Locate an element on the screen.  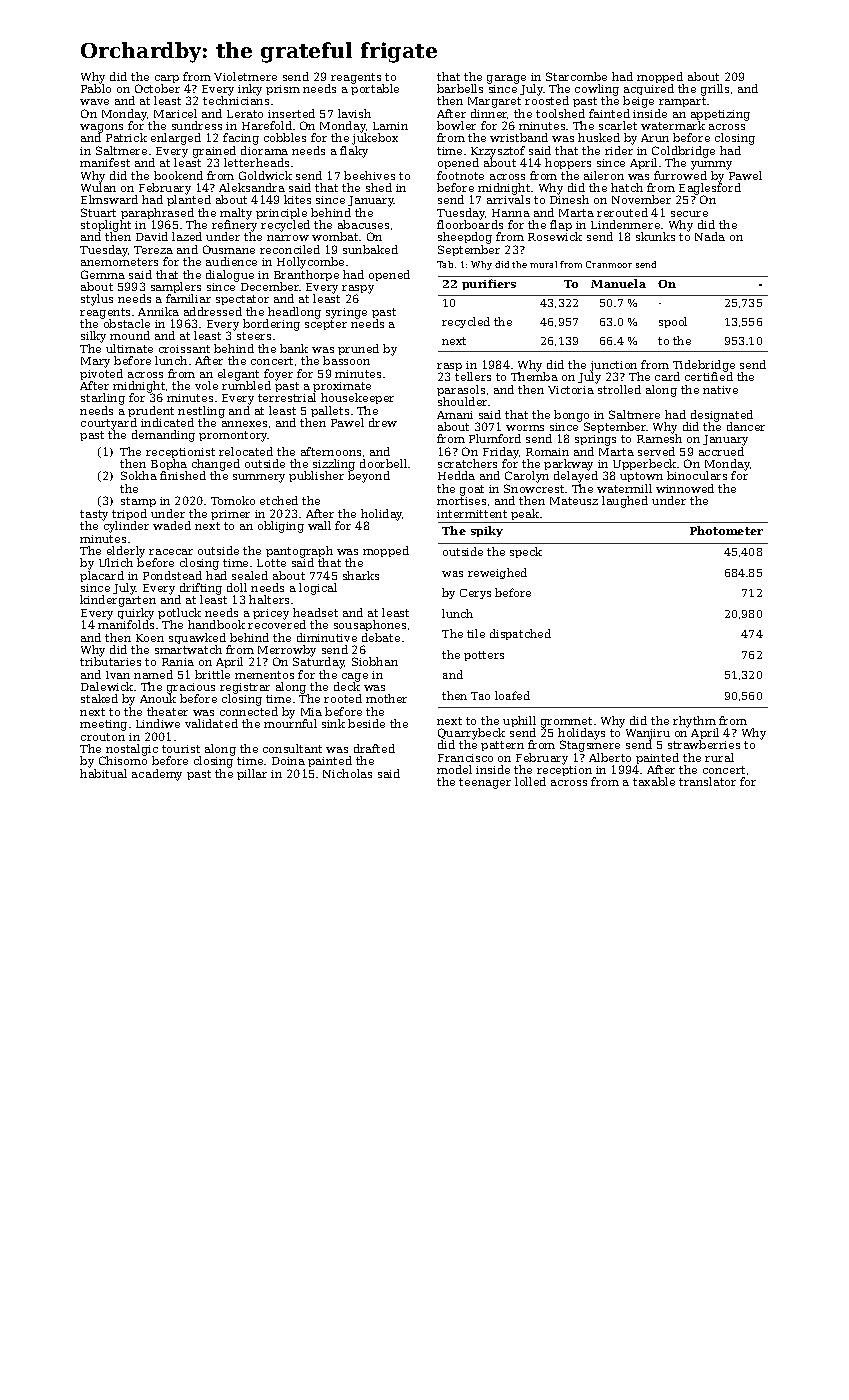
delayed is located at coordinates (576, 477).
